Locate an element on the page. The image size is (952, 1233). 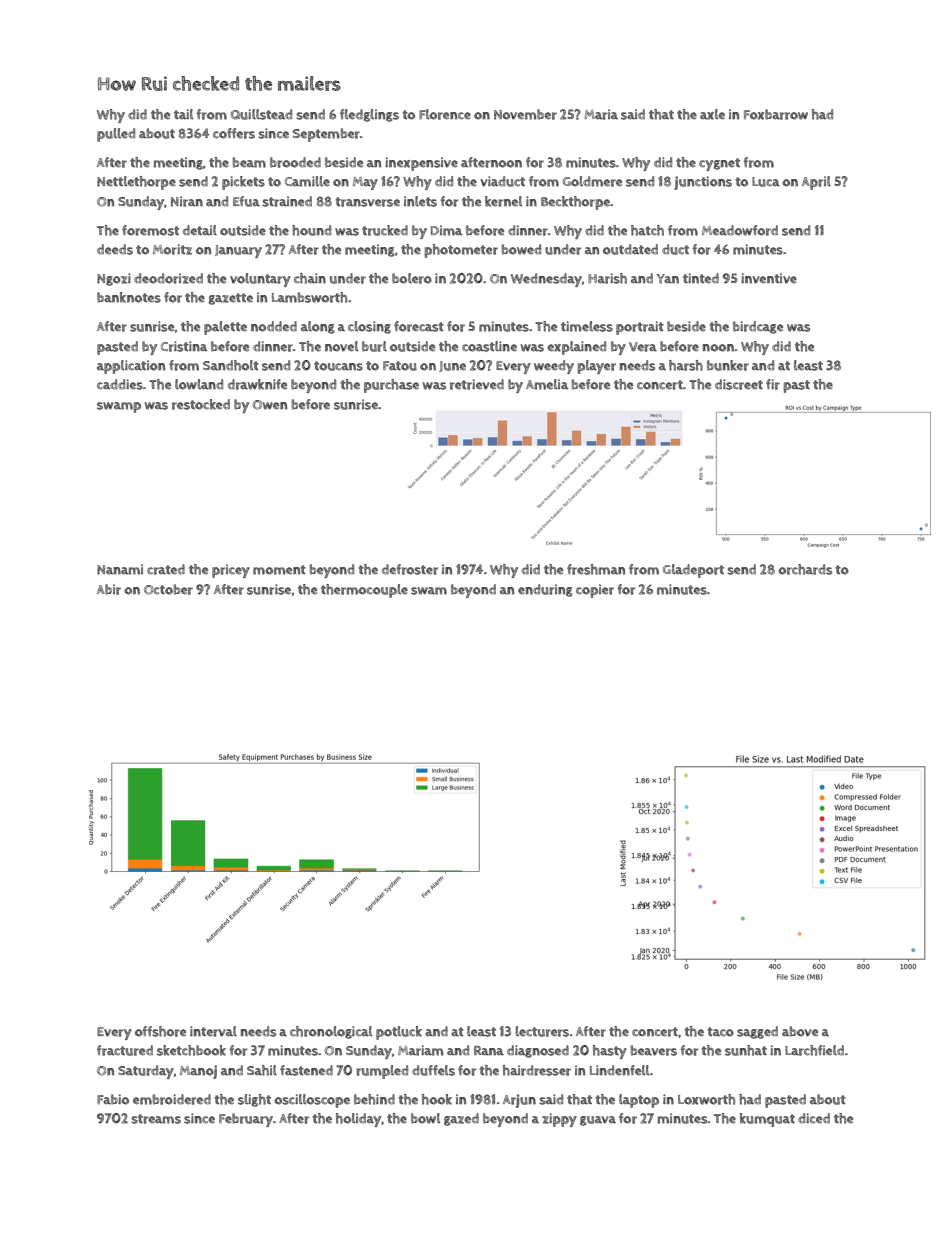
pulled is located at coordinates (116, 135).
